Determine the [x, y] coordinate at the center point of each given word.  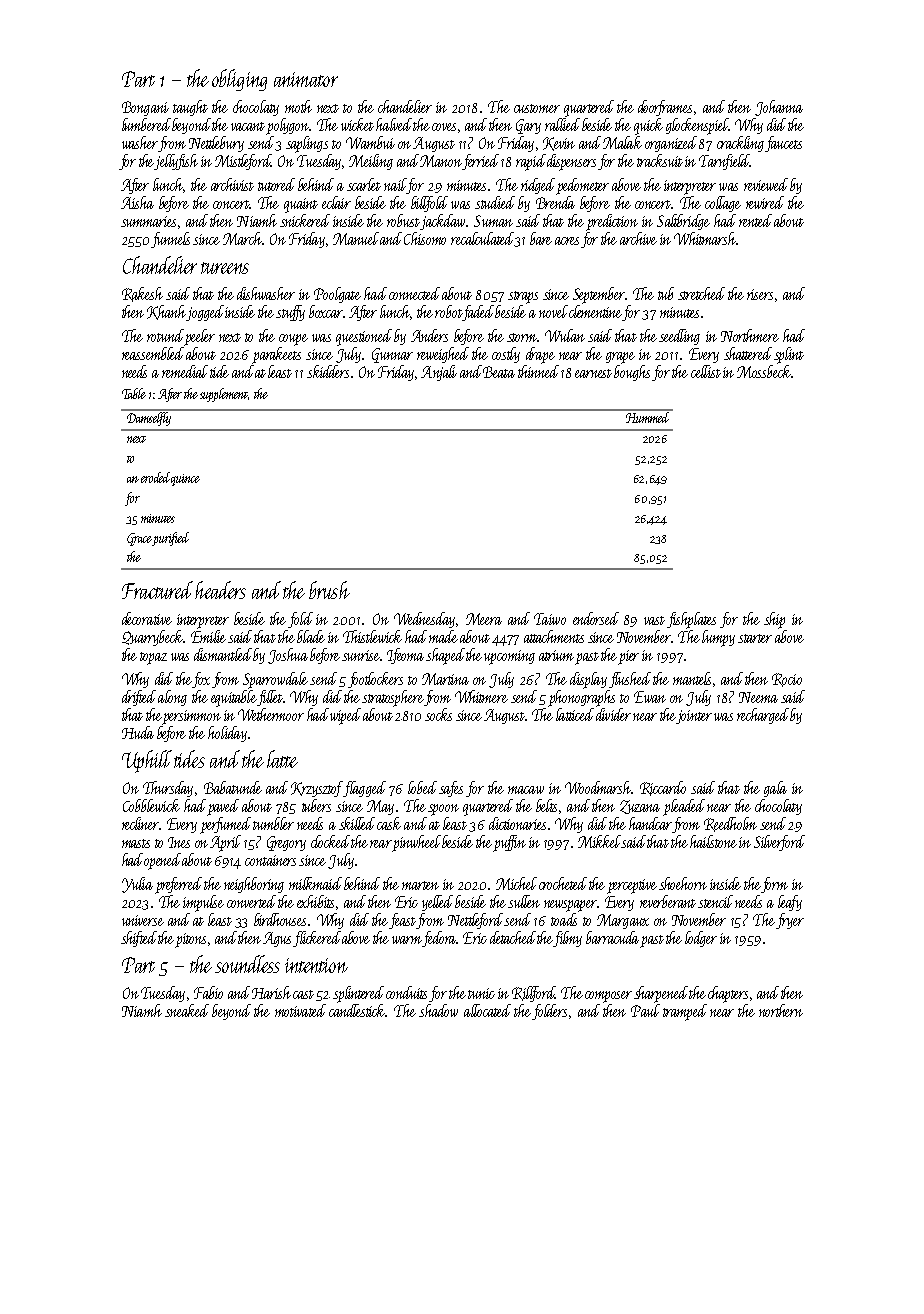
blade [311, 636]
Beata [499, 372]
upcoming [509, 657]
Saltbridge [683, 222]
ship [774, 620]
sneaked [187, 1010]
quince [185, 480]
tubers [316, 805]
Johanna [779, 108]
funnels [170, 240]
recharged [763, 716]
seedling [679, 337]
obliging [239, 80]
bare [541, 238]
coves [444, 127]
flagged [365, 789]
